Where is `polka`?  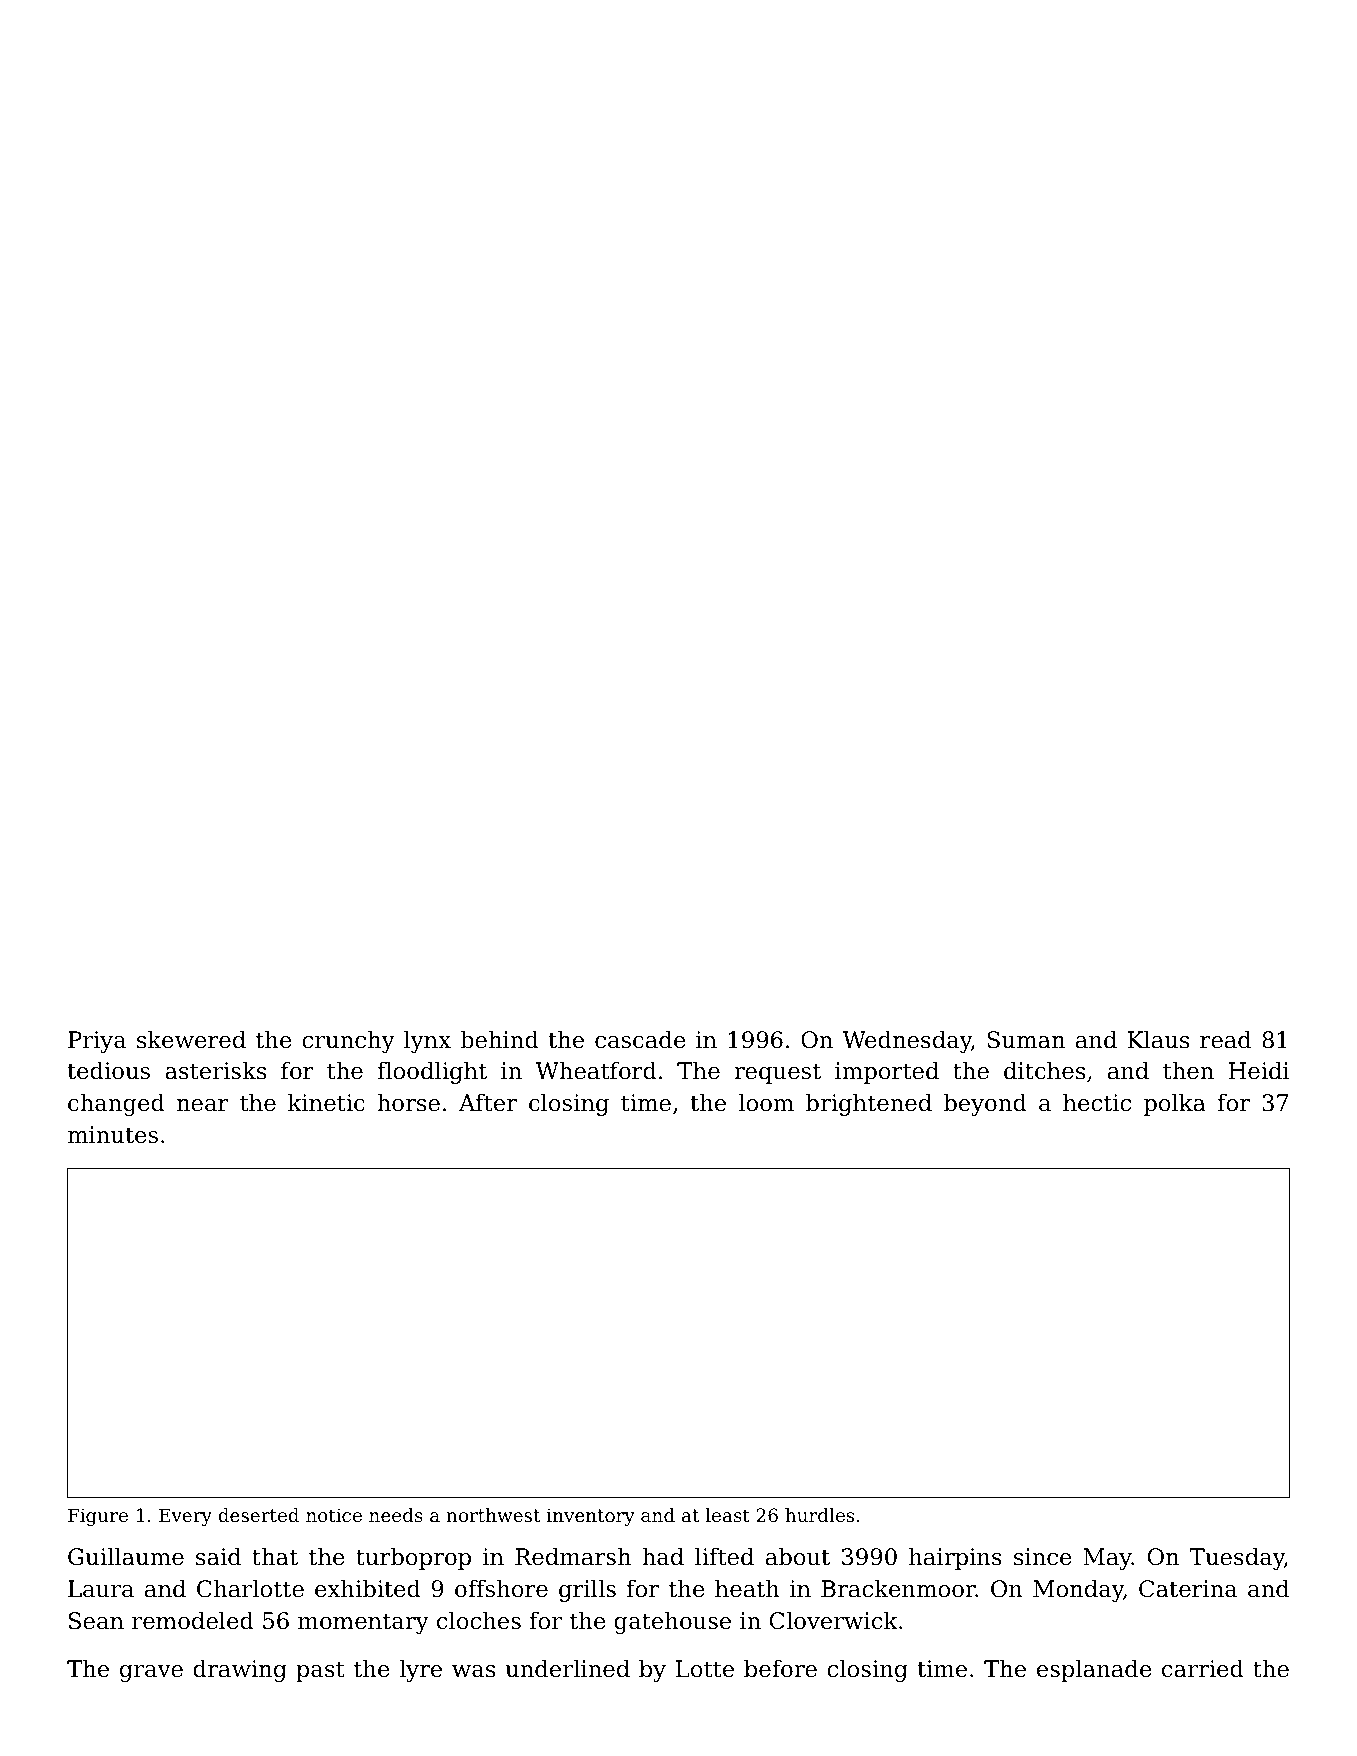 polka is located at coordinates (1175, 1104).
